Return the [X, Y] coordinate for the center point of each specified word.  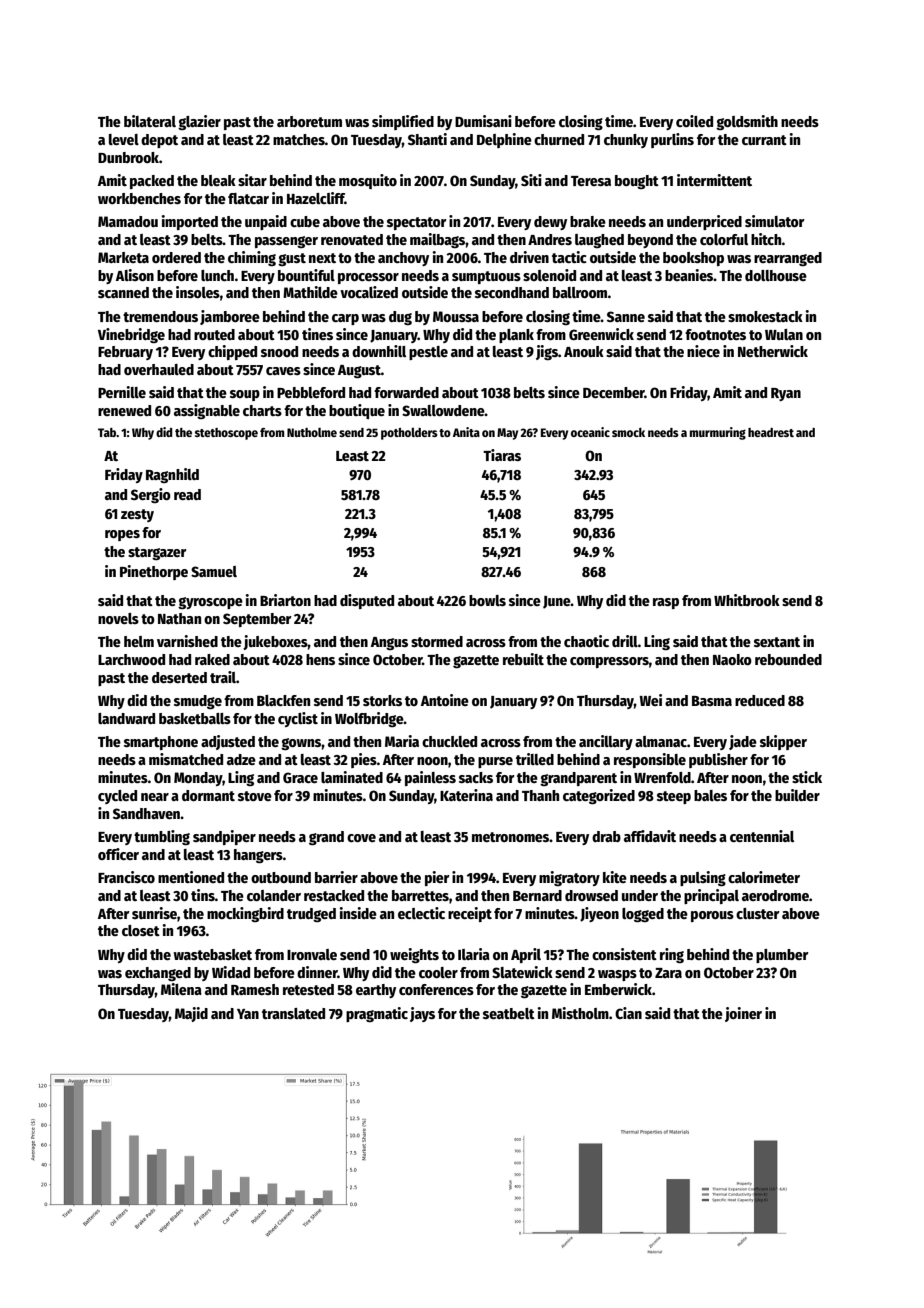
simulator [775, 221]
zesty [137, 515]
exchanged [158, 974]
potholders [409, 433]
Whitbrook [747, 600]
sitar [252, 180]
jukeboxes [275, 642]
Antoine [445, 700]
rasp [666, 603]
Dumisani [483, 121]
